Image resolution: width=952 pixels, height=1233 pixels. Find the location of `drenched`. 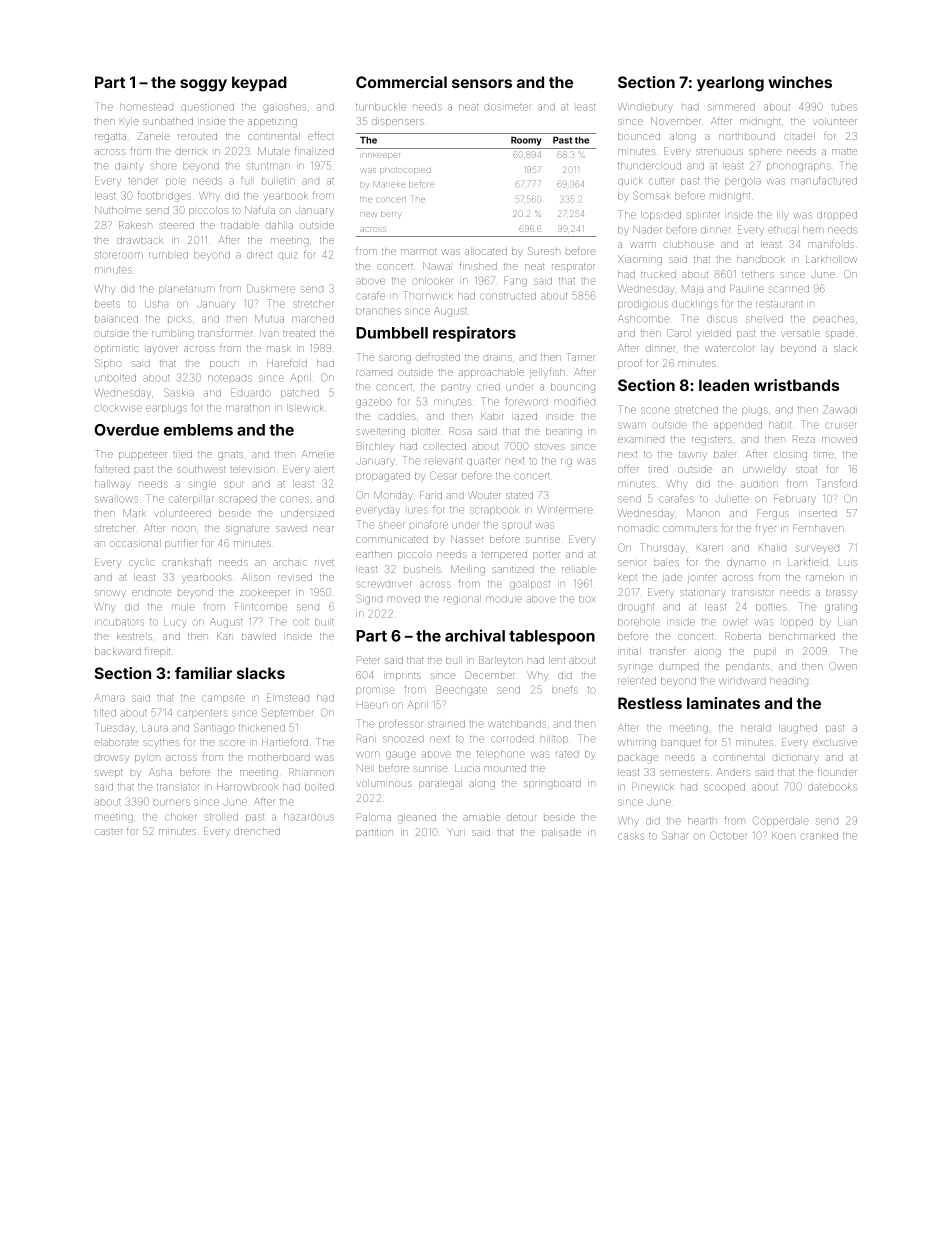

drenched is located at coordinates (257, 831).
